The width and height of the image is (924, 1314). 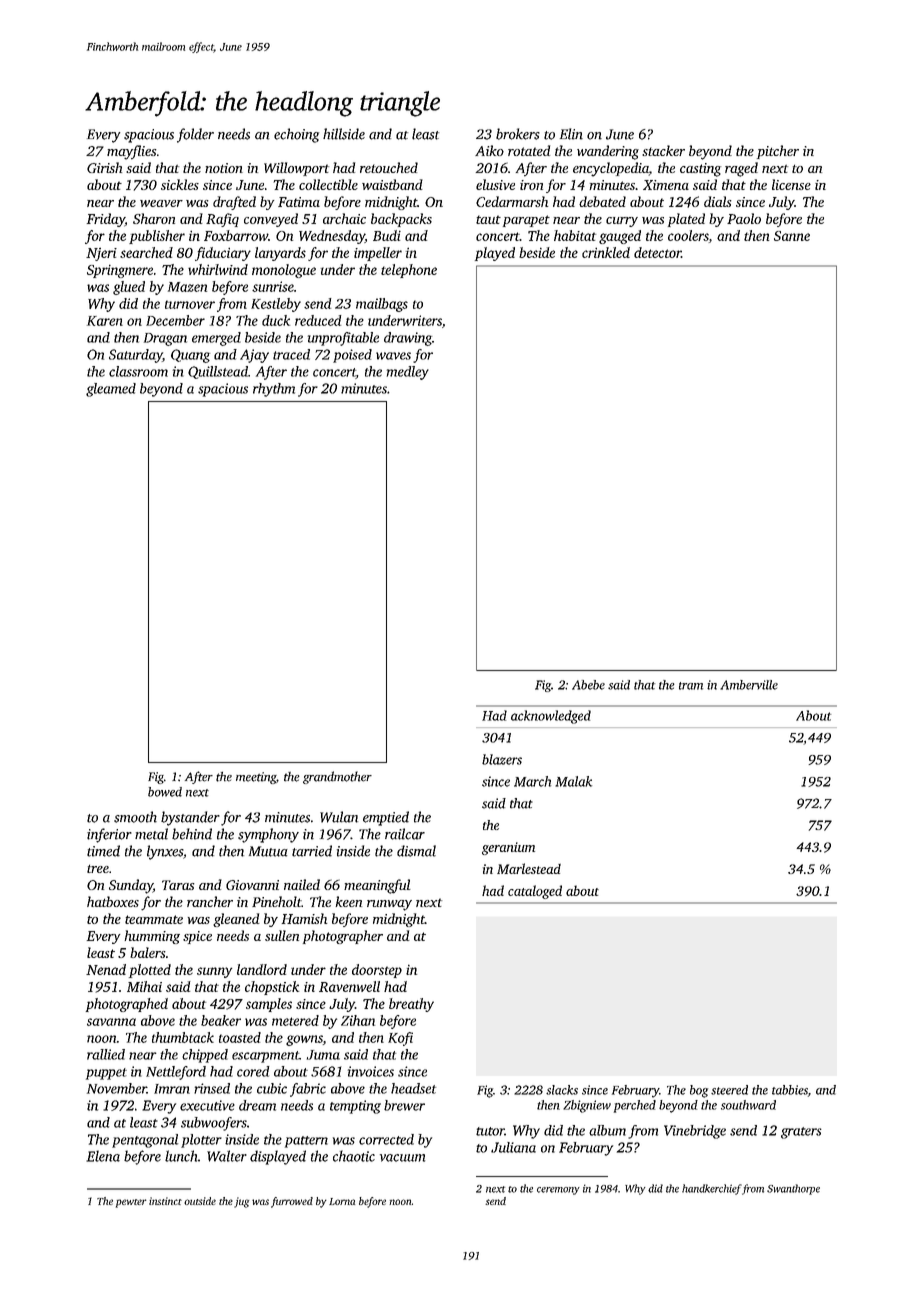 I want to click on meeting, so click(x=256, y=778).
